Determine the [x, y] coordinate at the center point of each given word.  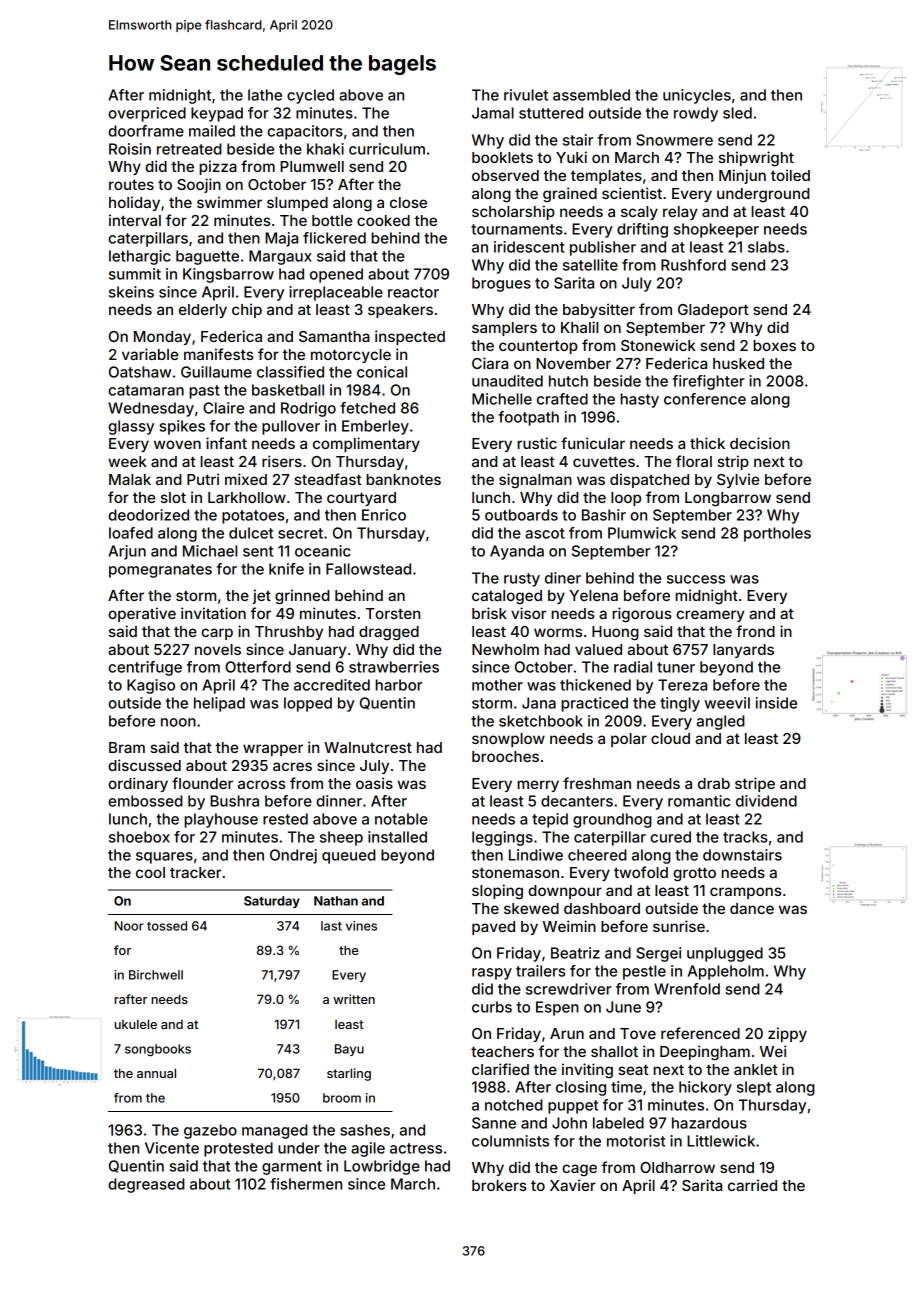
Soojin [199, 185]
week [127, 461]
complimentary [366, 444]
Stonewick [658, 345]
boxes [774, 345]
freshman [597, 783]
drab [714, 783]
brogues [501, 284]
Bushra [234, 801]
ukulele [135, 1024]
